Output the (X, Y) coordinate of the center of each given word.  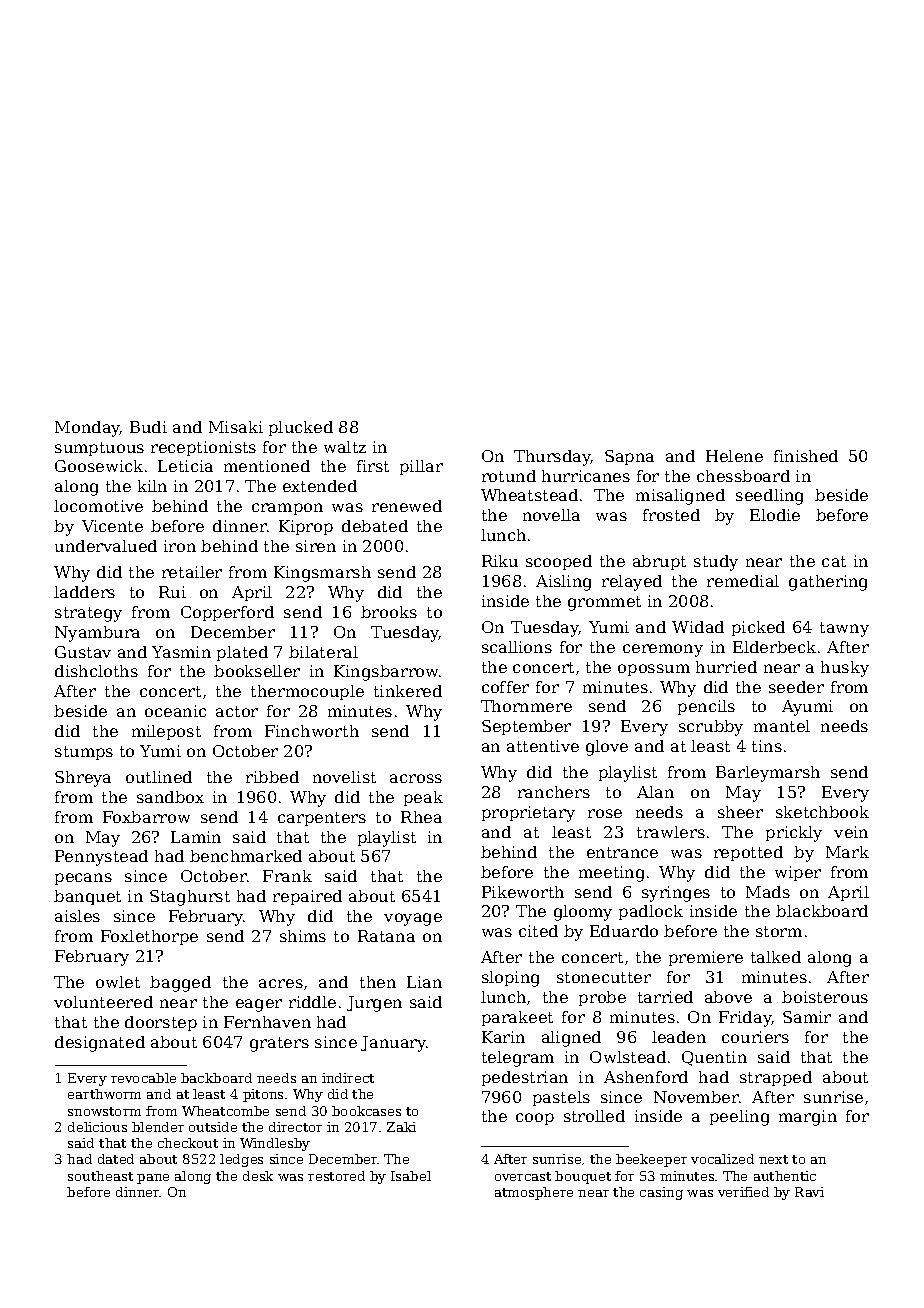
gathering (828, 583)
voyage (413, 919)
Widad (698, 627)
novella (551, 515)
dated (116, 1159)
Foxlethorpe (149, 937)
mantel (782, 726)
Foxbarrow (146, 817)
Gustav (83, 652)
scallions (517, 647)
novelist (344, 777)
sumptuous (99, 449)
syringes (676, 894)
